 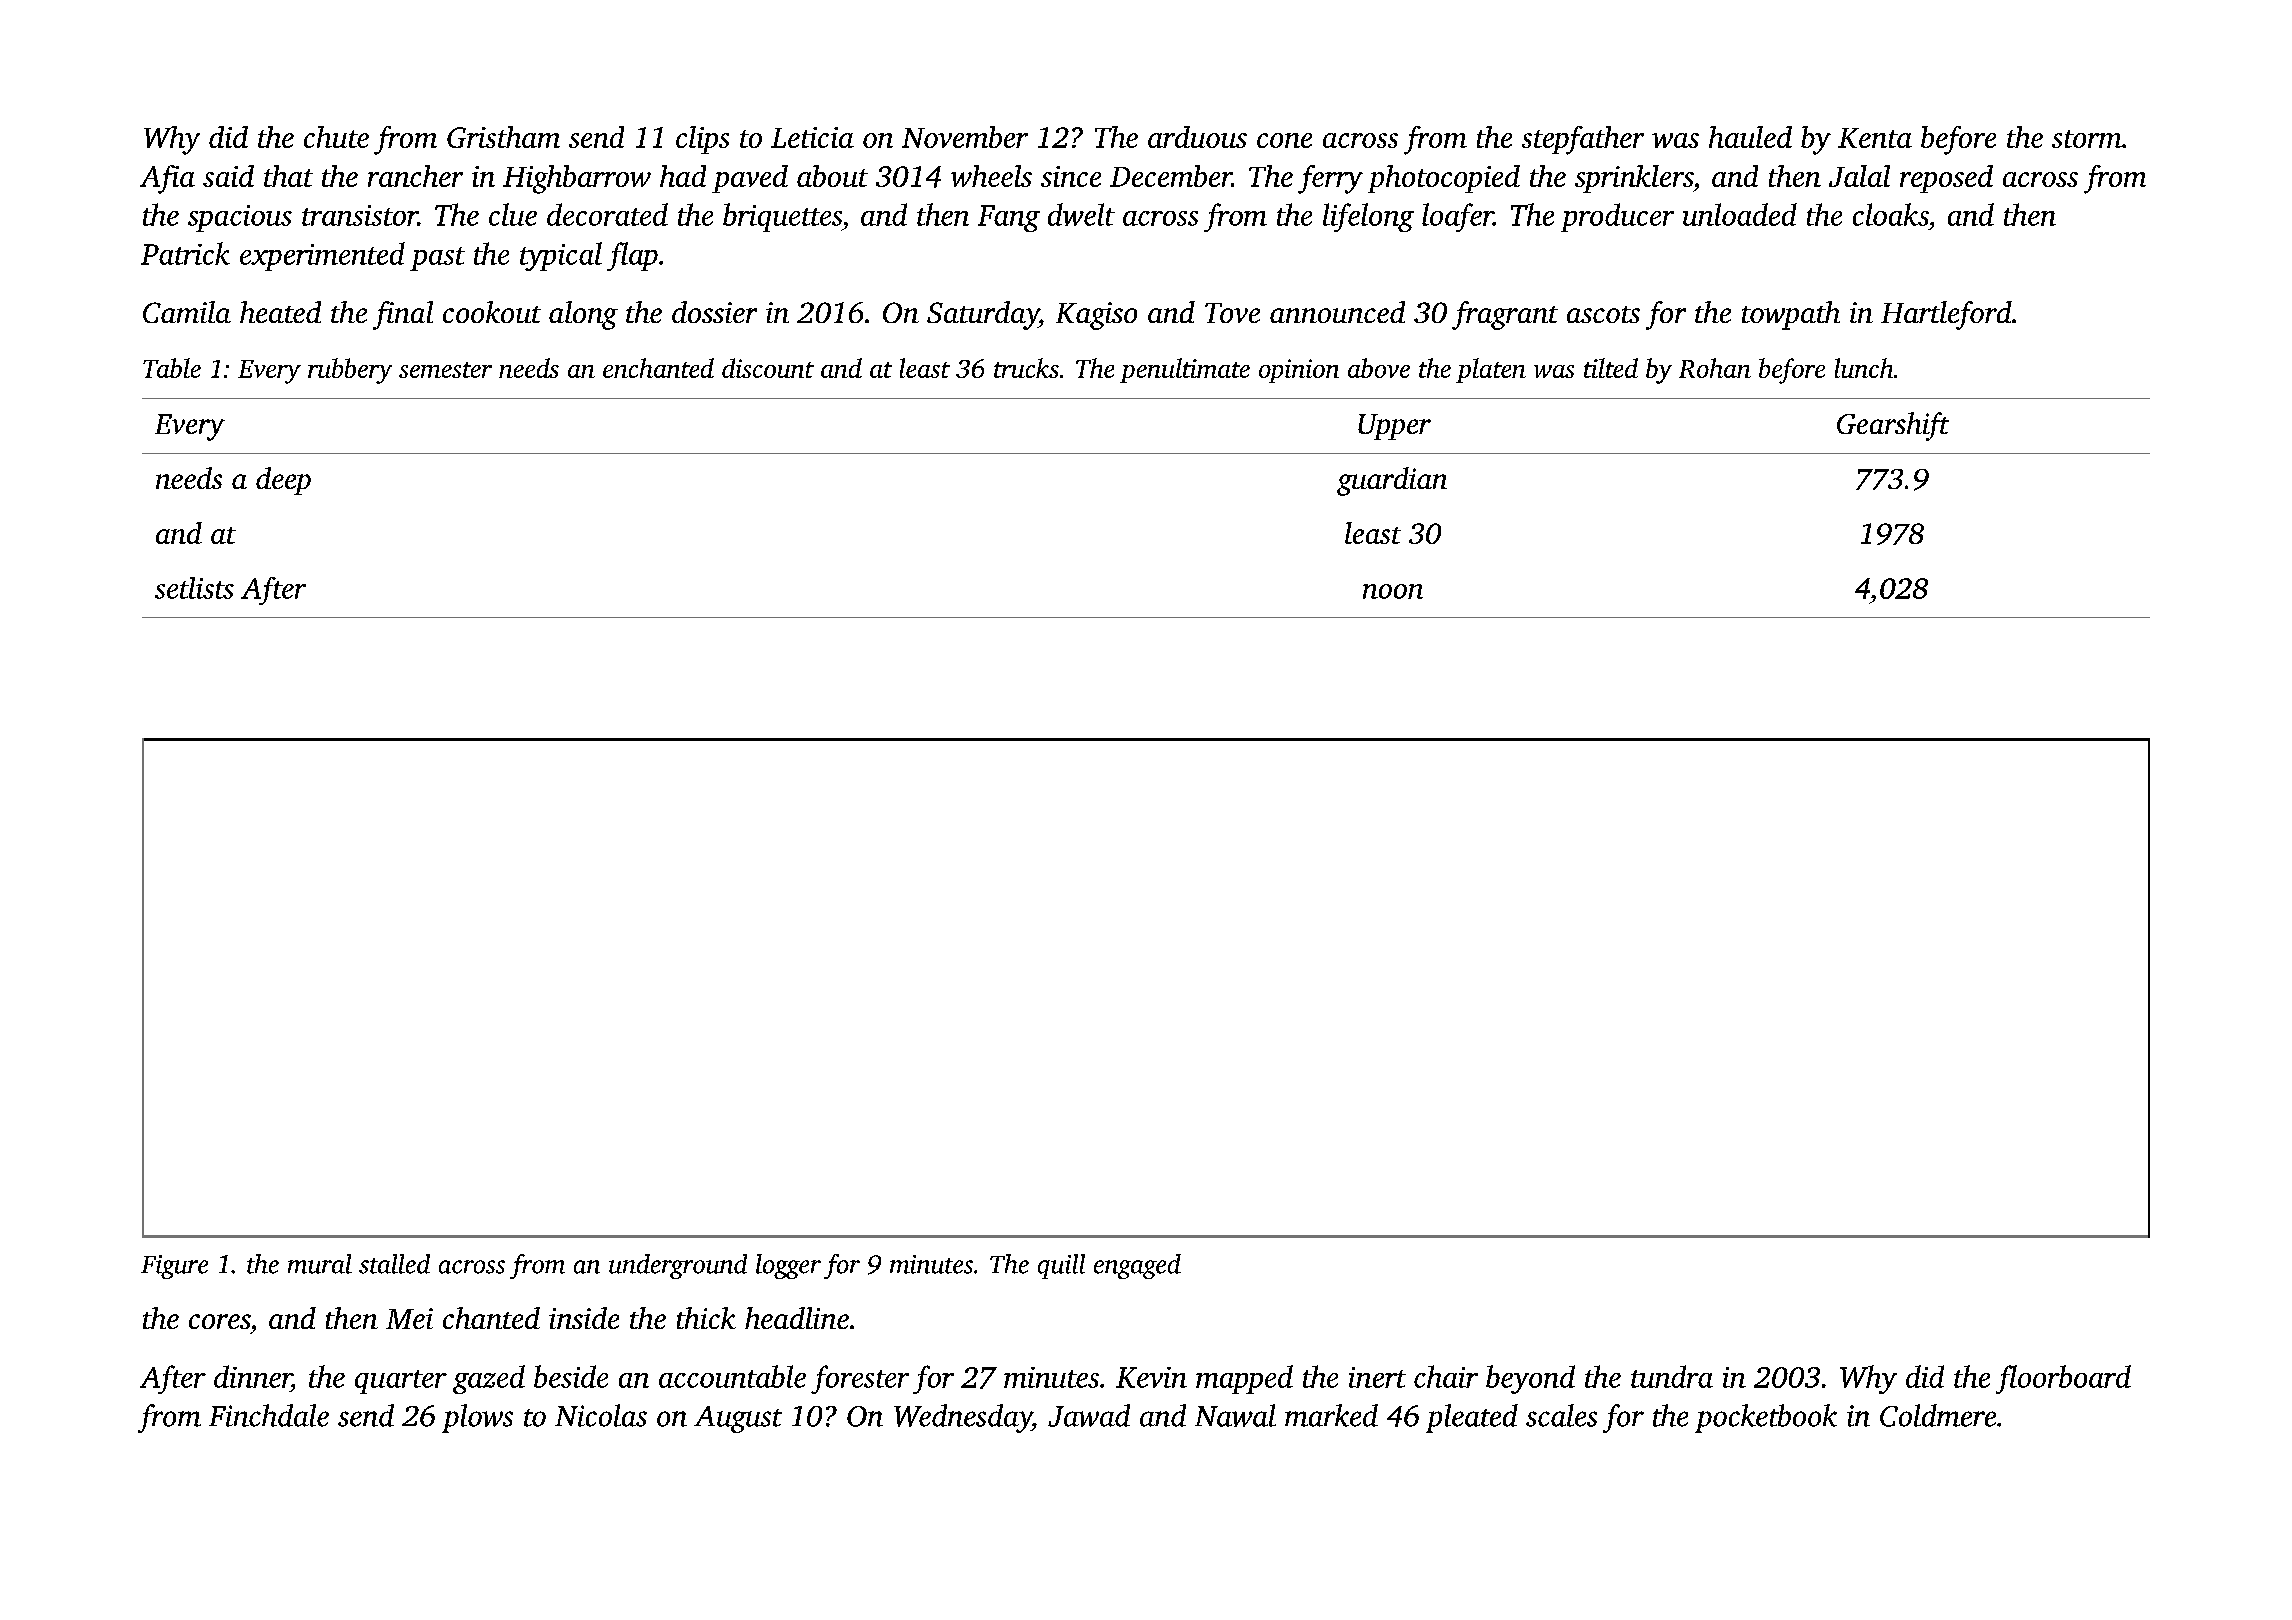 I want to click on spacious, so click(x=240, y=218).
